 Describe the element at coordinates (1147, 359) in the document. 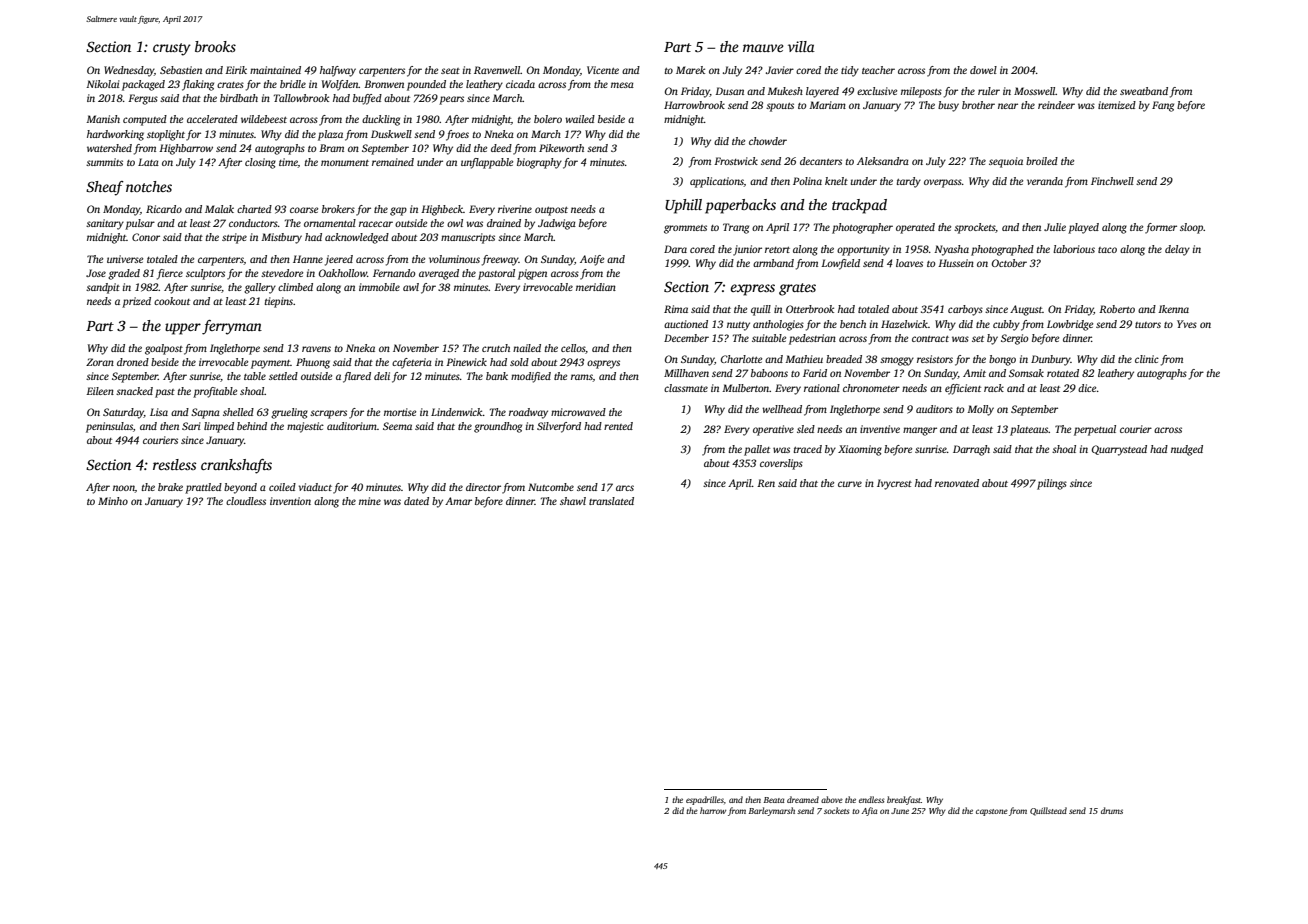

I see `clinic` at that location.
